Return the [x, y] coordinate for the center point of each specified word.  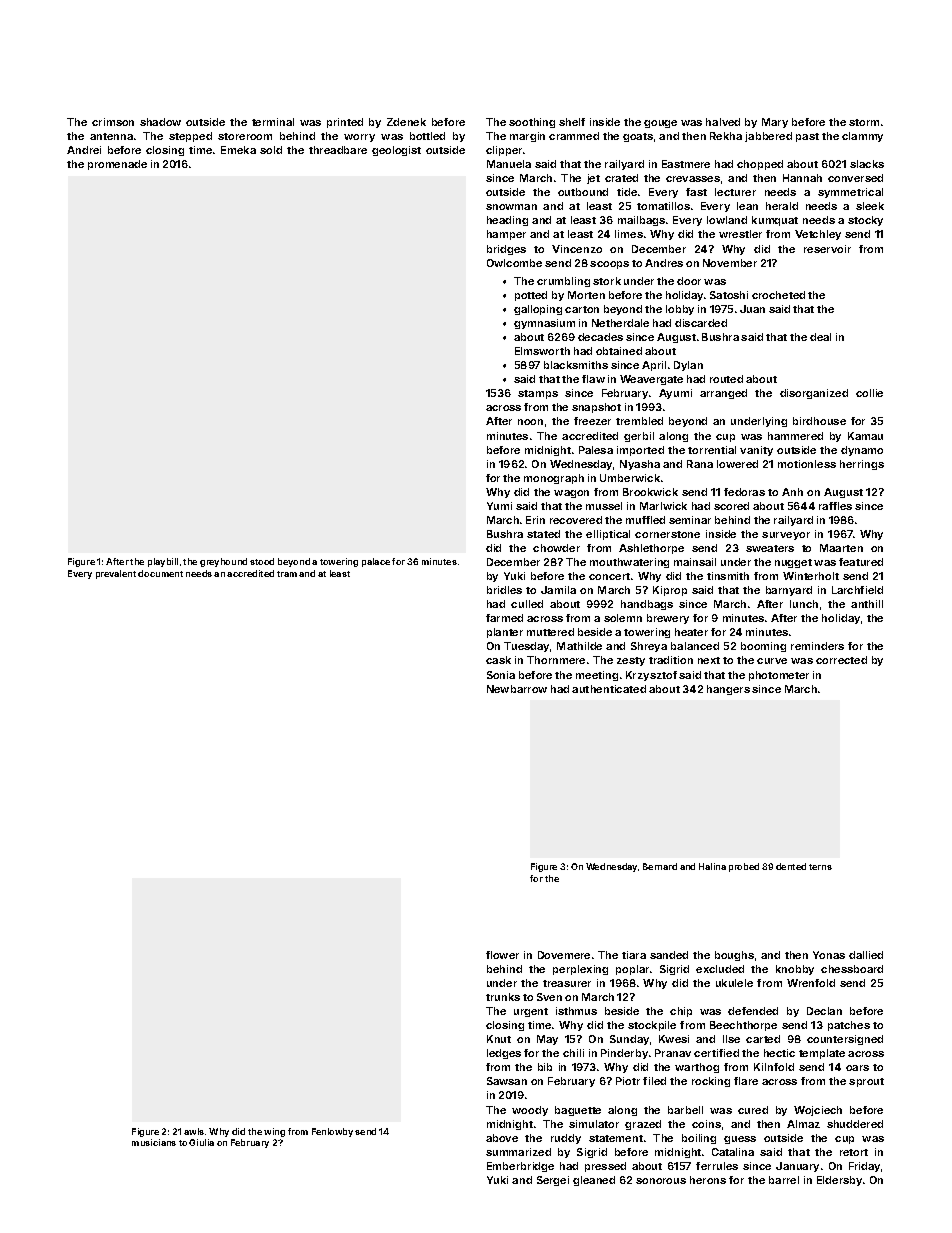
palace [376, 562]
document [160, 573]
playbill [163, 562]
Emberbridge [520, 1167]
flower [502, 955]
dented [791, 866]
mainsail [695, 562]
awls [194, 1131]
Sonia [501, 675]
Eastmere [686, 164]
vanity [756, 451]
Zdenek [406, 122]
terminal [273, 122]
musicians [154, 1142]
